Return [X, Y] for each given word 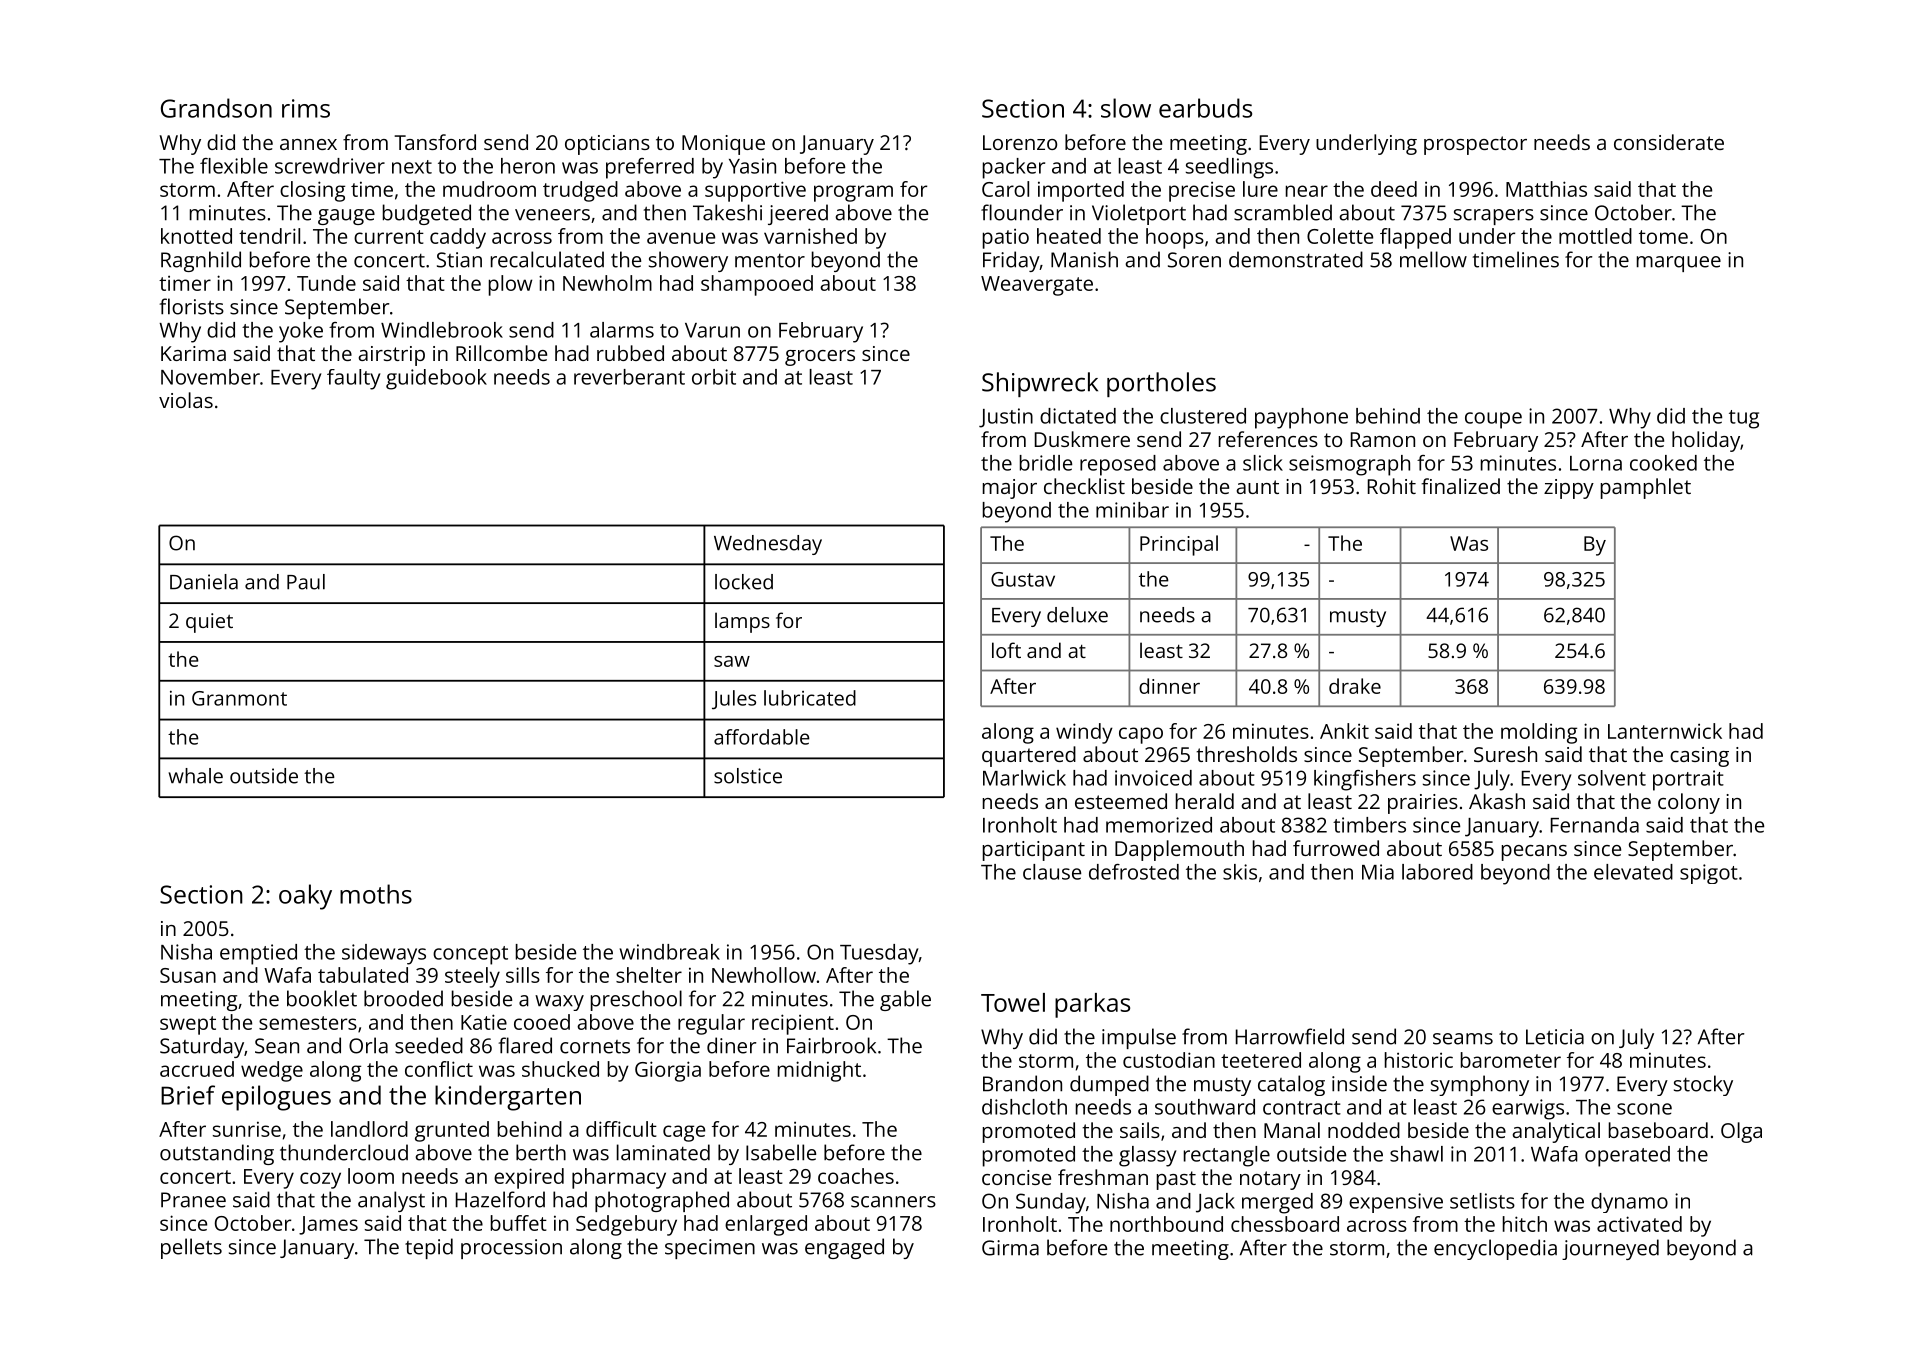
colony [1689, 803]
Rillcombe [501, 353]
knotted [196, 236]
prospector [1475, 145]
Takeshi [727, 212]
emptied [258, 954]
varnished [810, 236]
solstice [748, 776]
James [328, 1225]
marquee [1679, 264]
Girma [1010, 1248]
